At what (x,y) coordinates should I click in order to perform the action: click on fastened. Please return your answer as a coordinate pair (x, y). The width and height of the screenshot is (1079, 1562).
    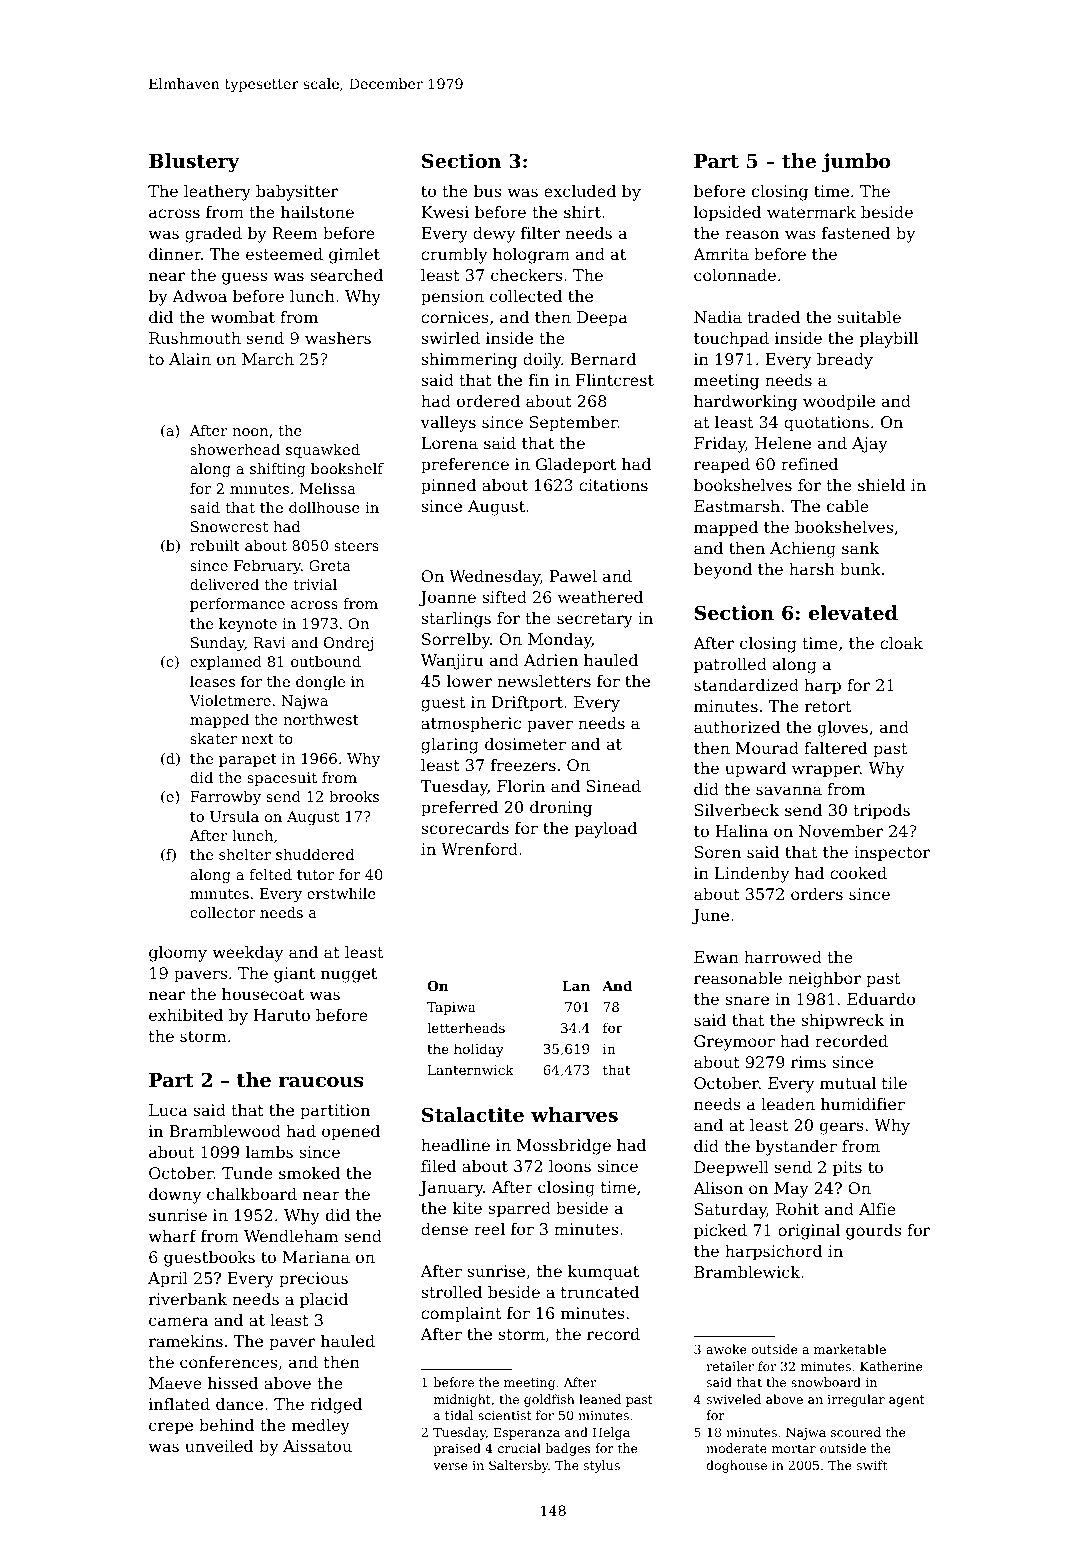
    Looking at the image, I should click on (856, 233).
